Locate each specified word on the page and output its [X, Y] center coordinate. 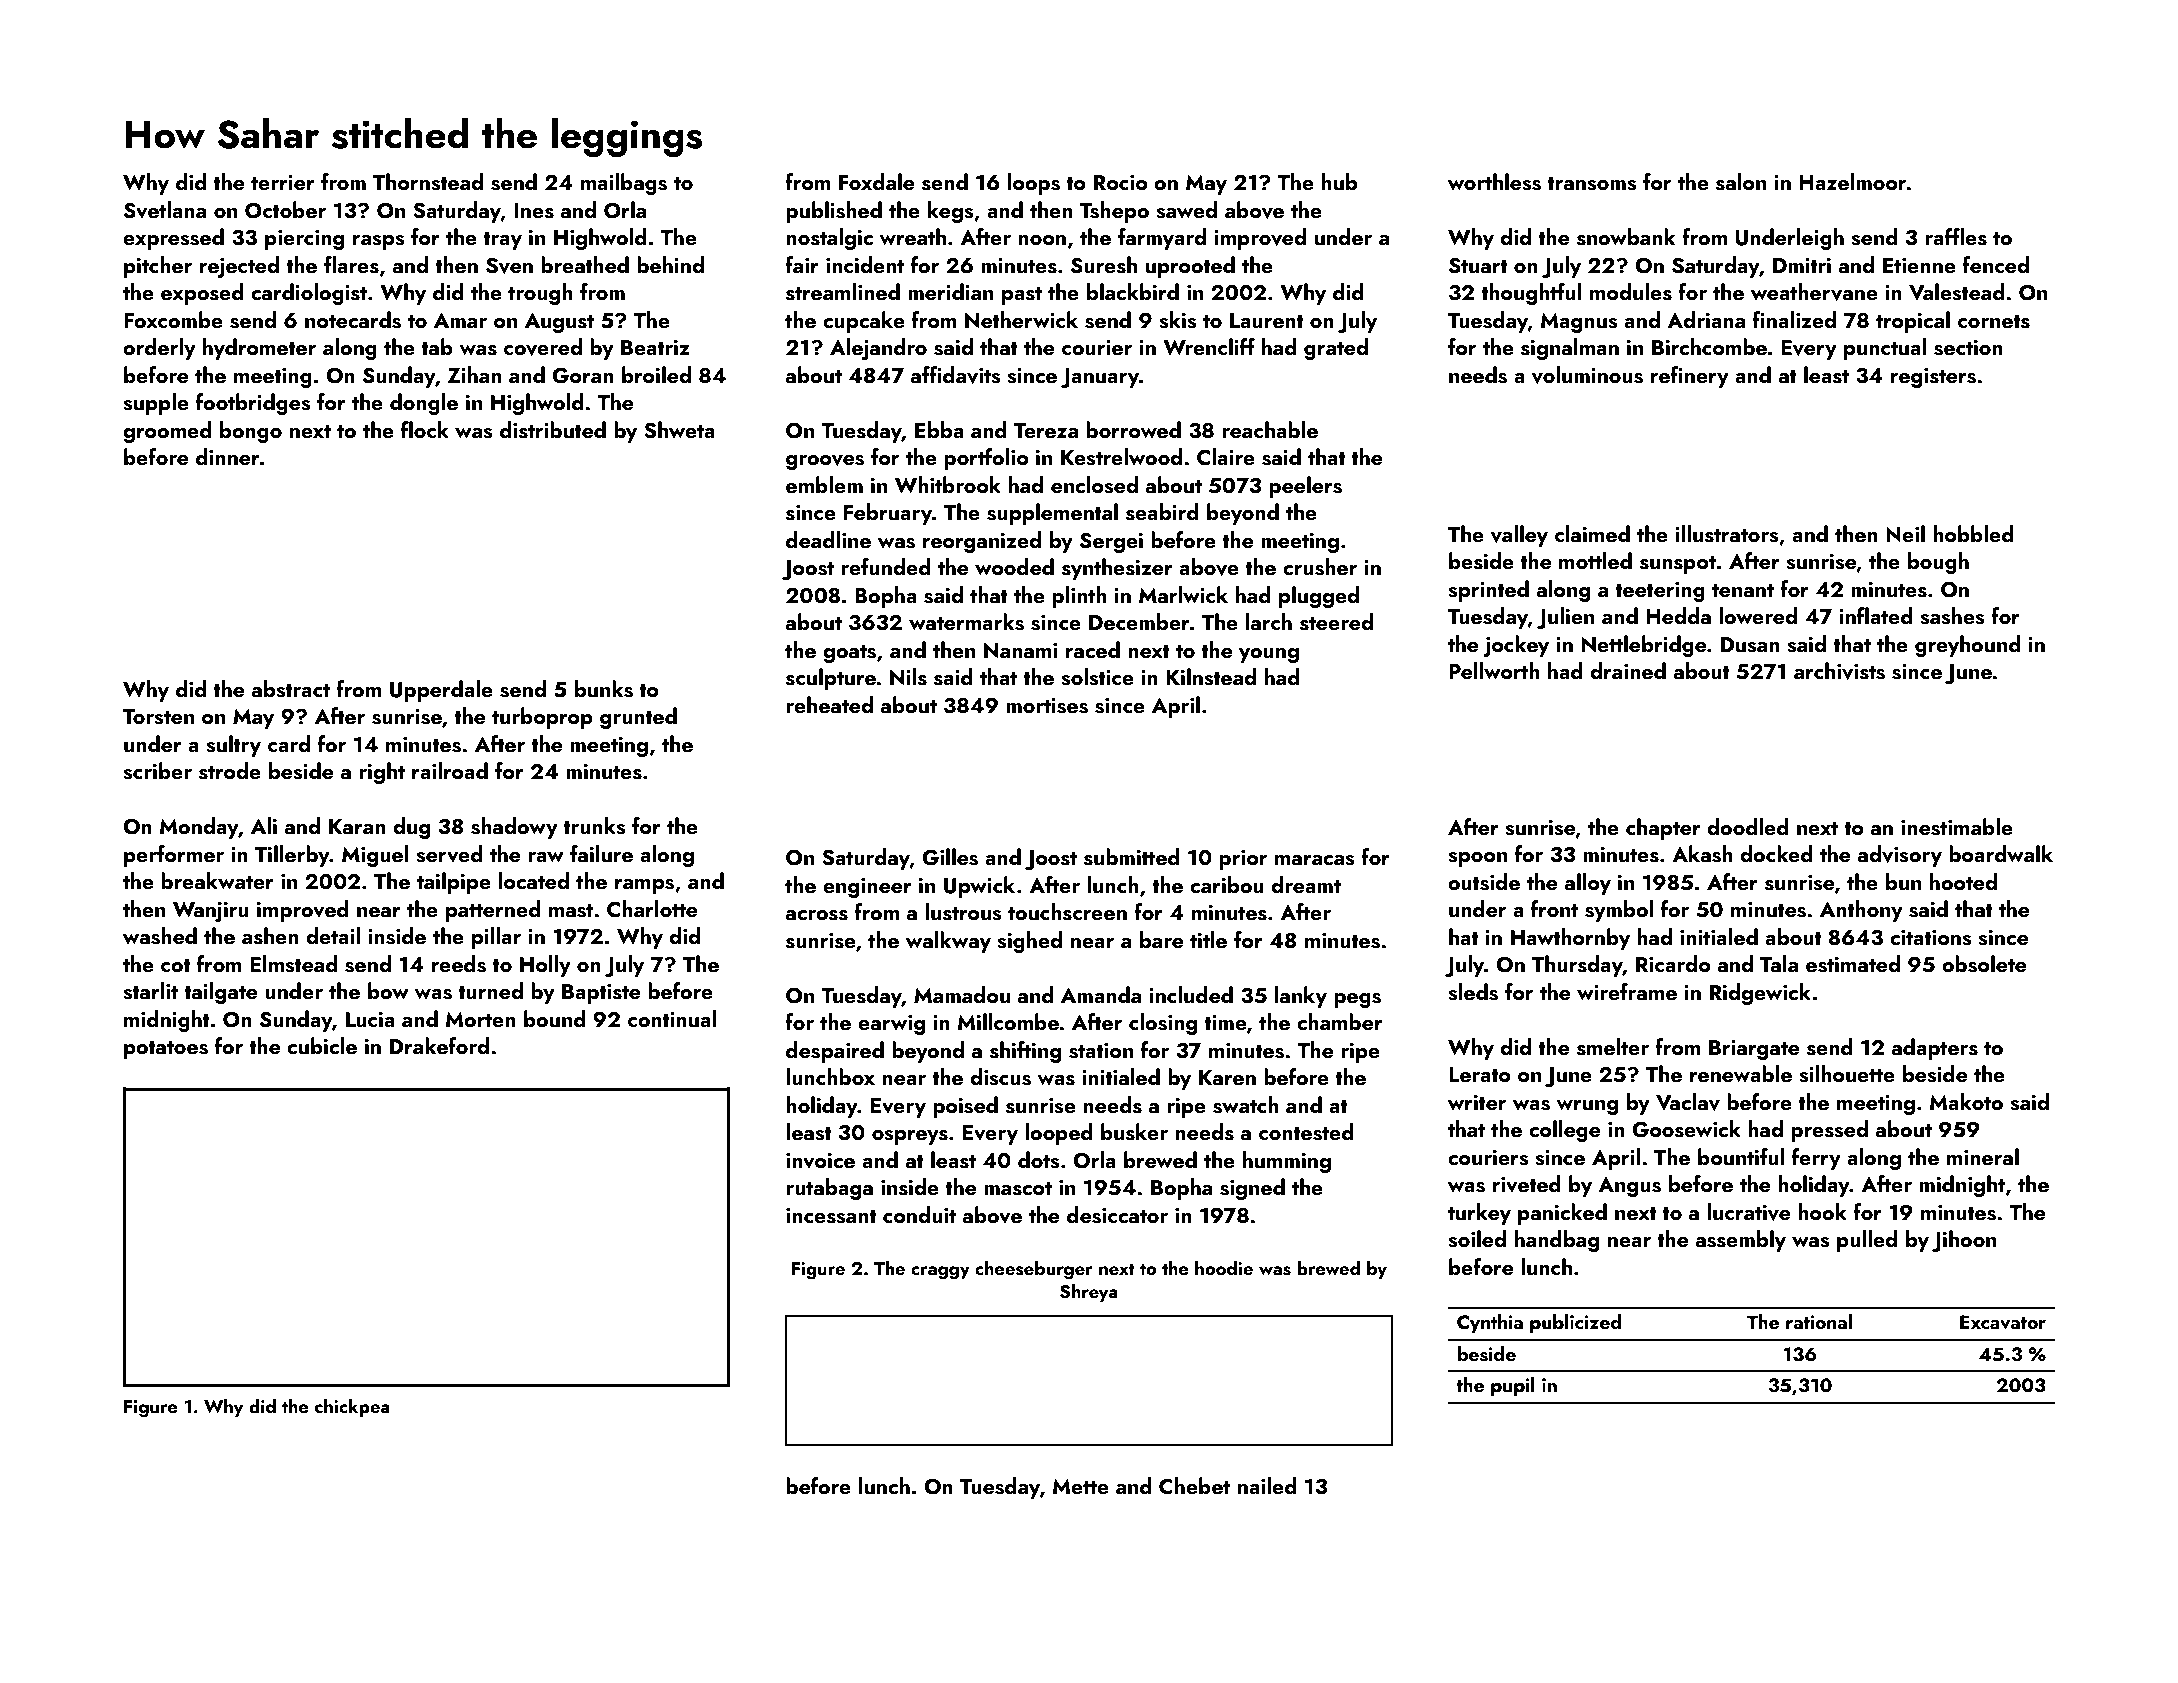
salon [1741, 182]
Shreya [1089, 1292]
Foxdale [876, 181]
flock [425, 429]
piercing [304, 240]
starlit [150, 991]
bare [1161, 939]
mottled [1595, 560]
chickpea [352, 1407]
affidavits [956, 375]
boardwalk [2001, 853]
